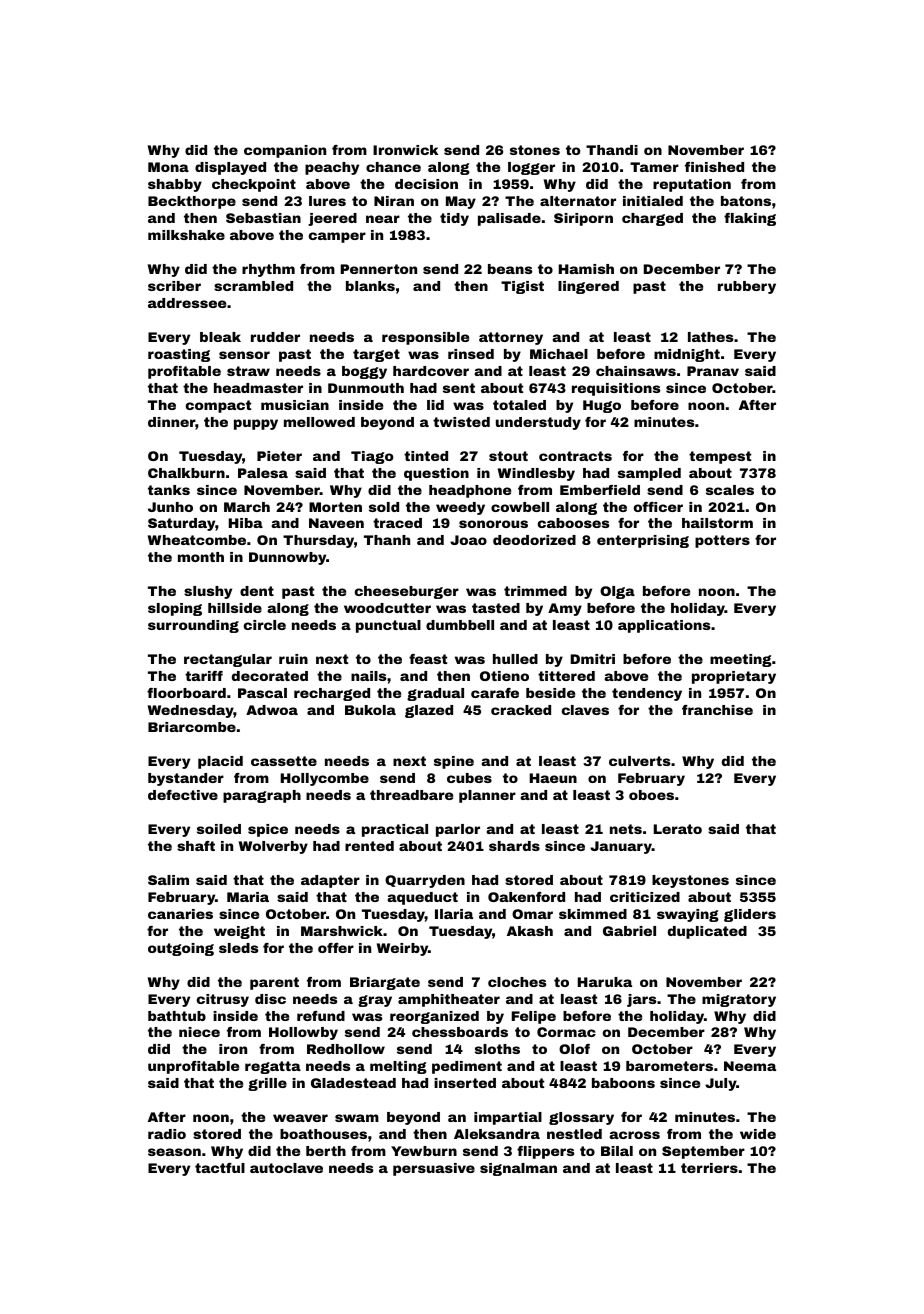 The image size is (924, 1314). What do you see at coordinates (268, 830) in the page?
I see `spice` at bounding box center [268, 830].
